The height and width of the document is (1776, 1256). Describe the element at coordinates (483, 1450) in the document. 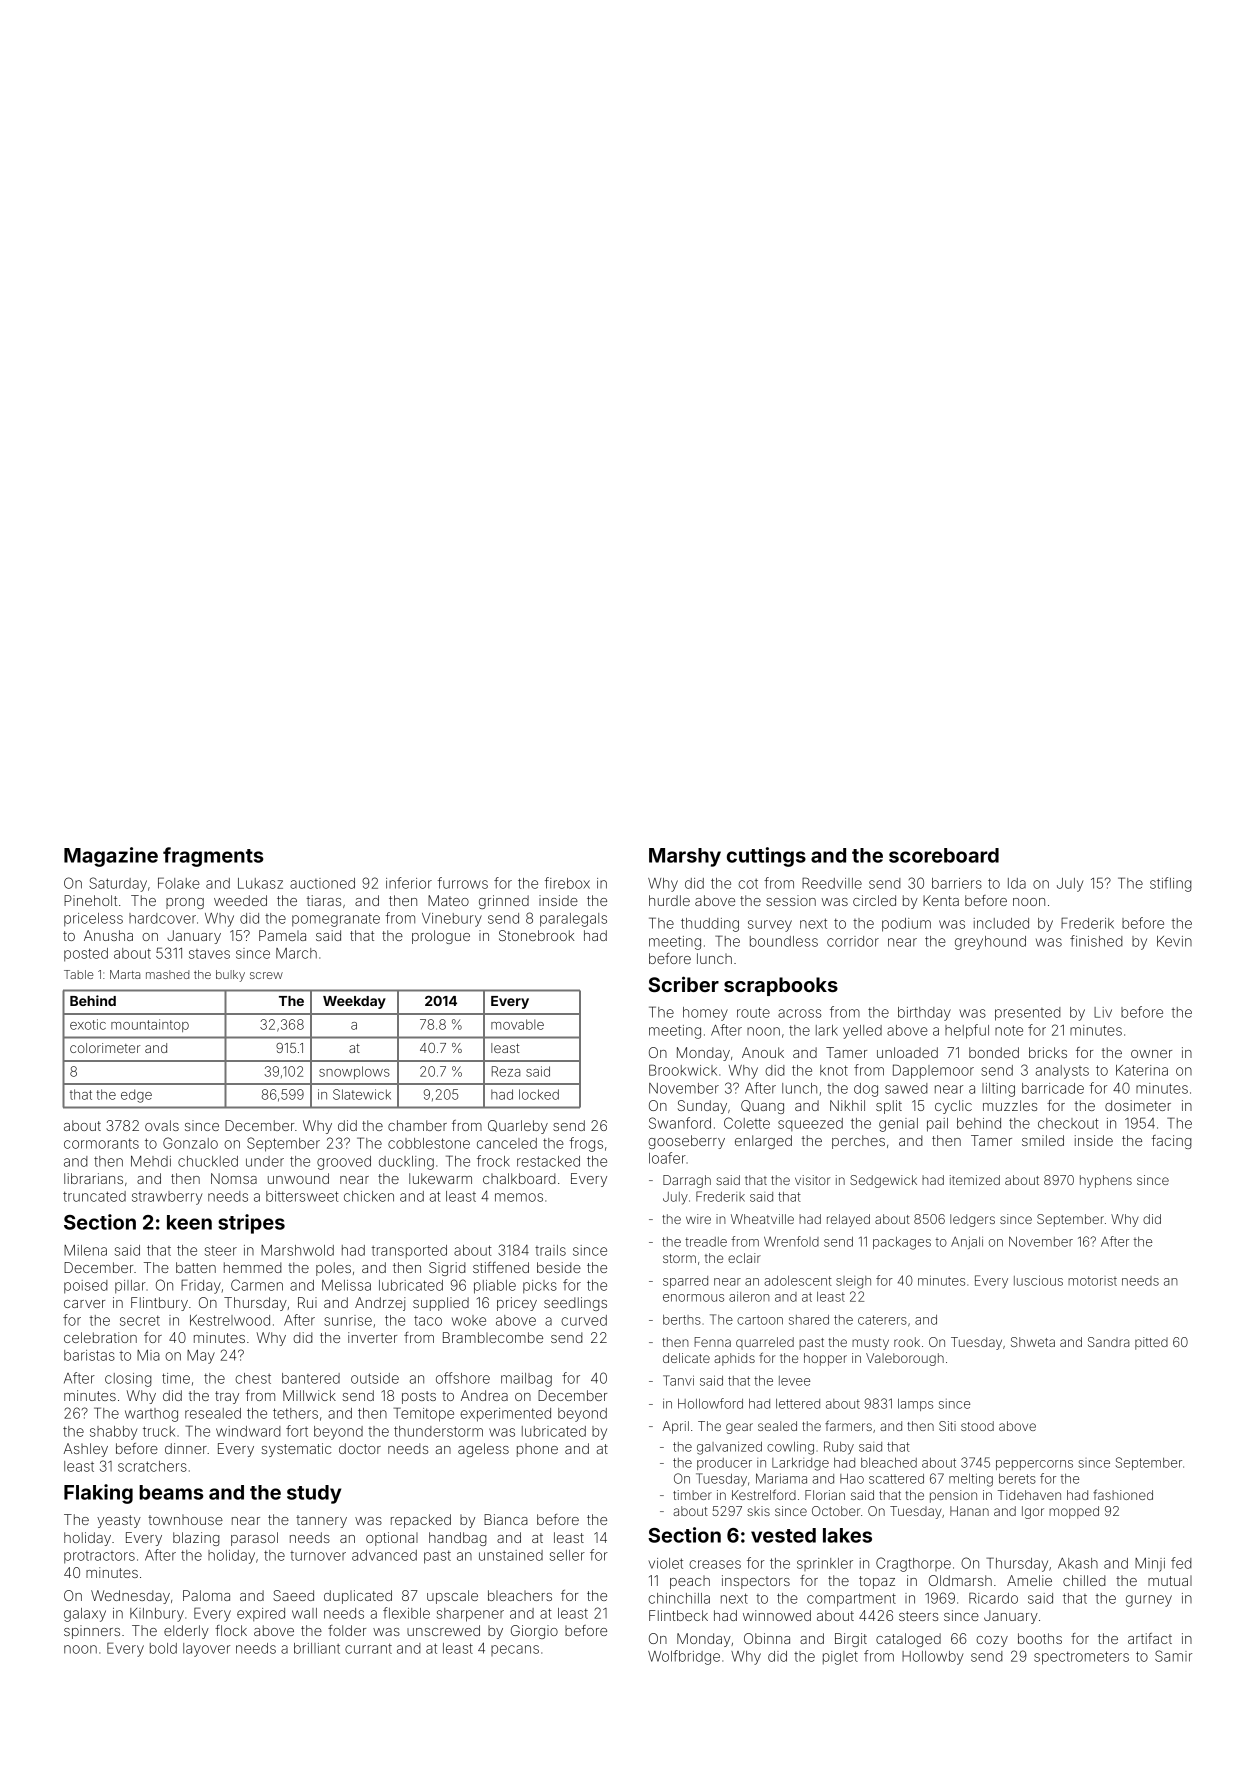

I see `ageless` at that location.
